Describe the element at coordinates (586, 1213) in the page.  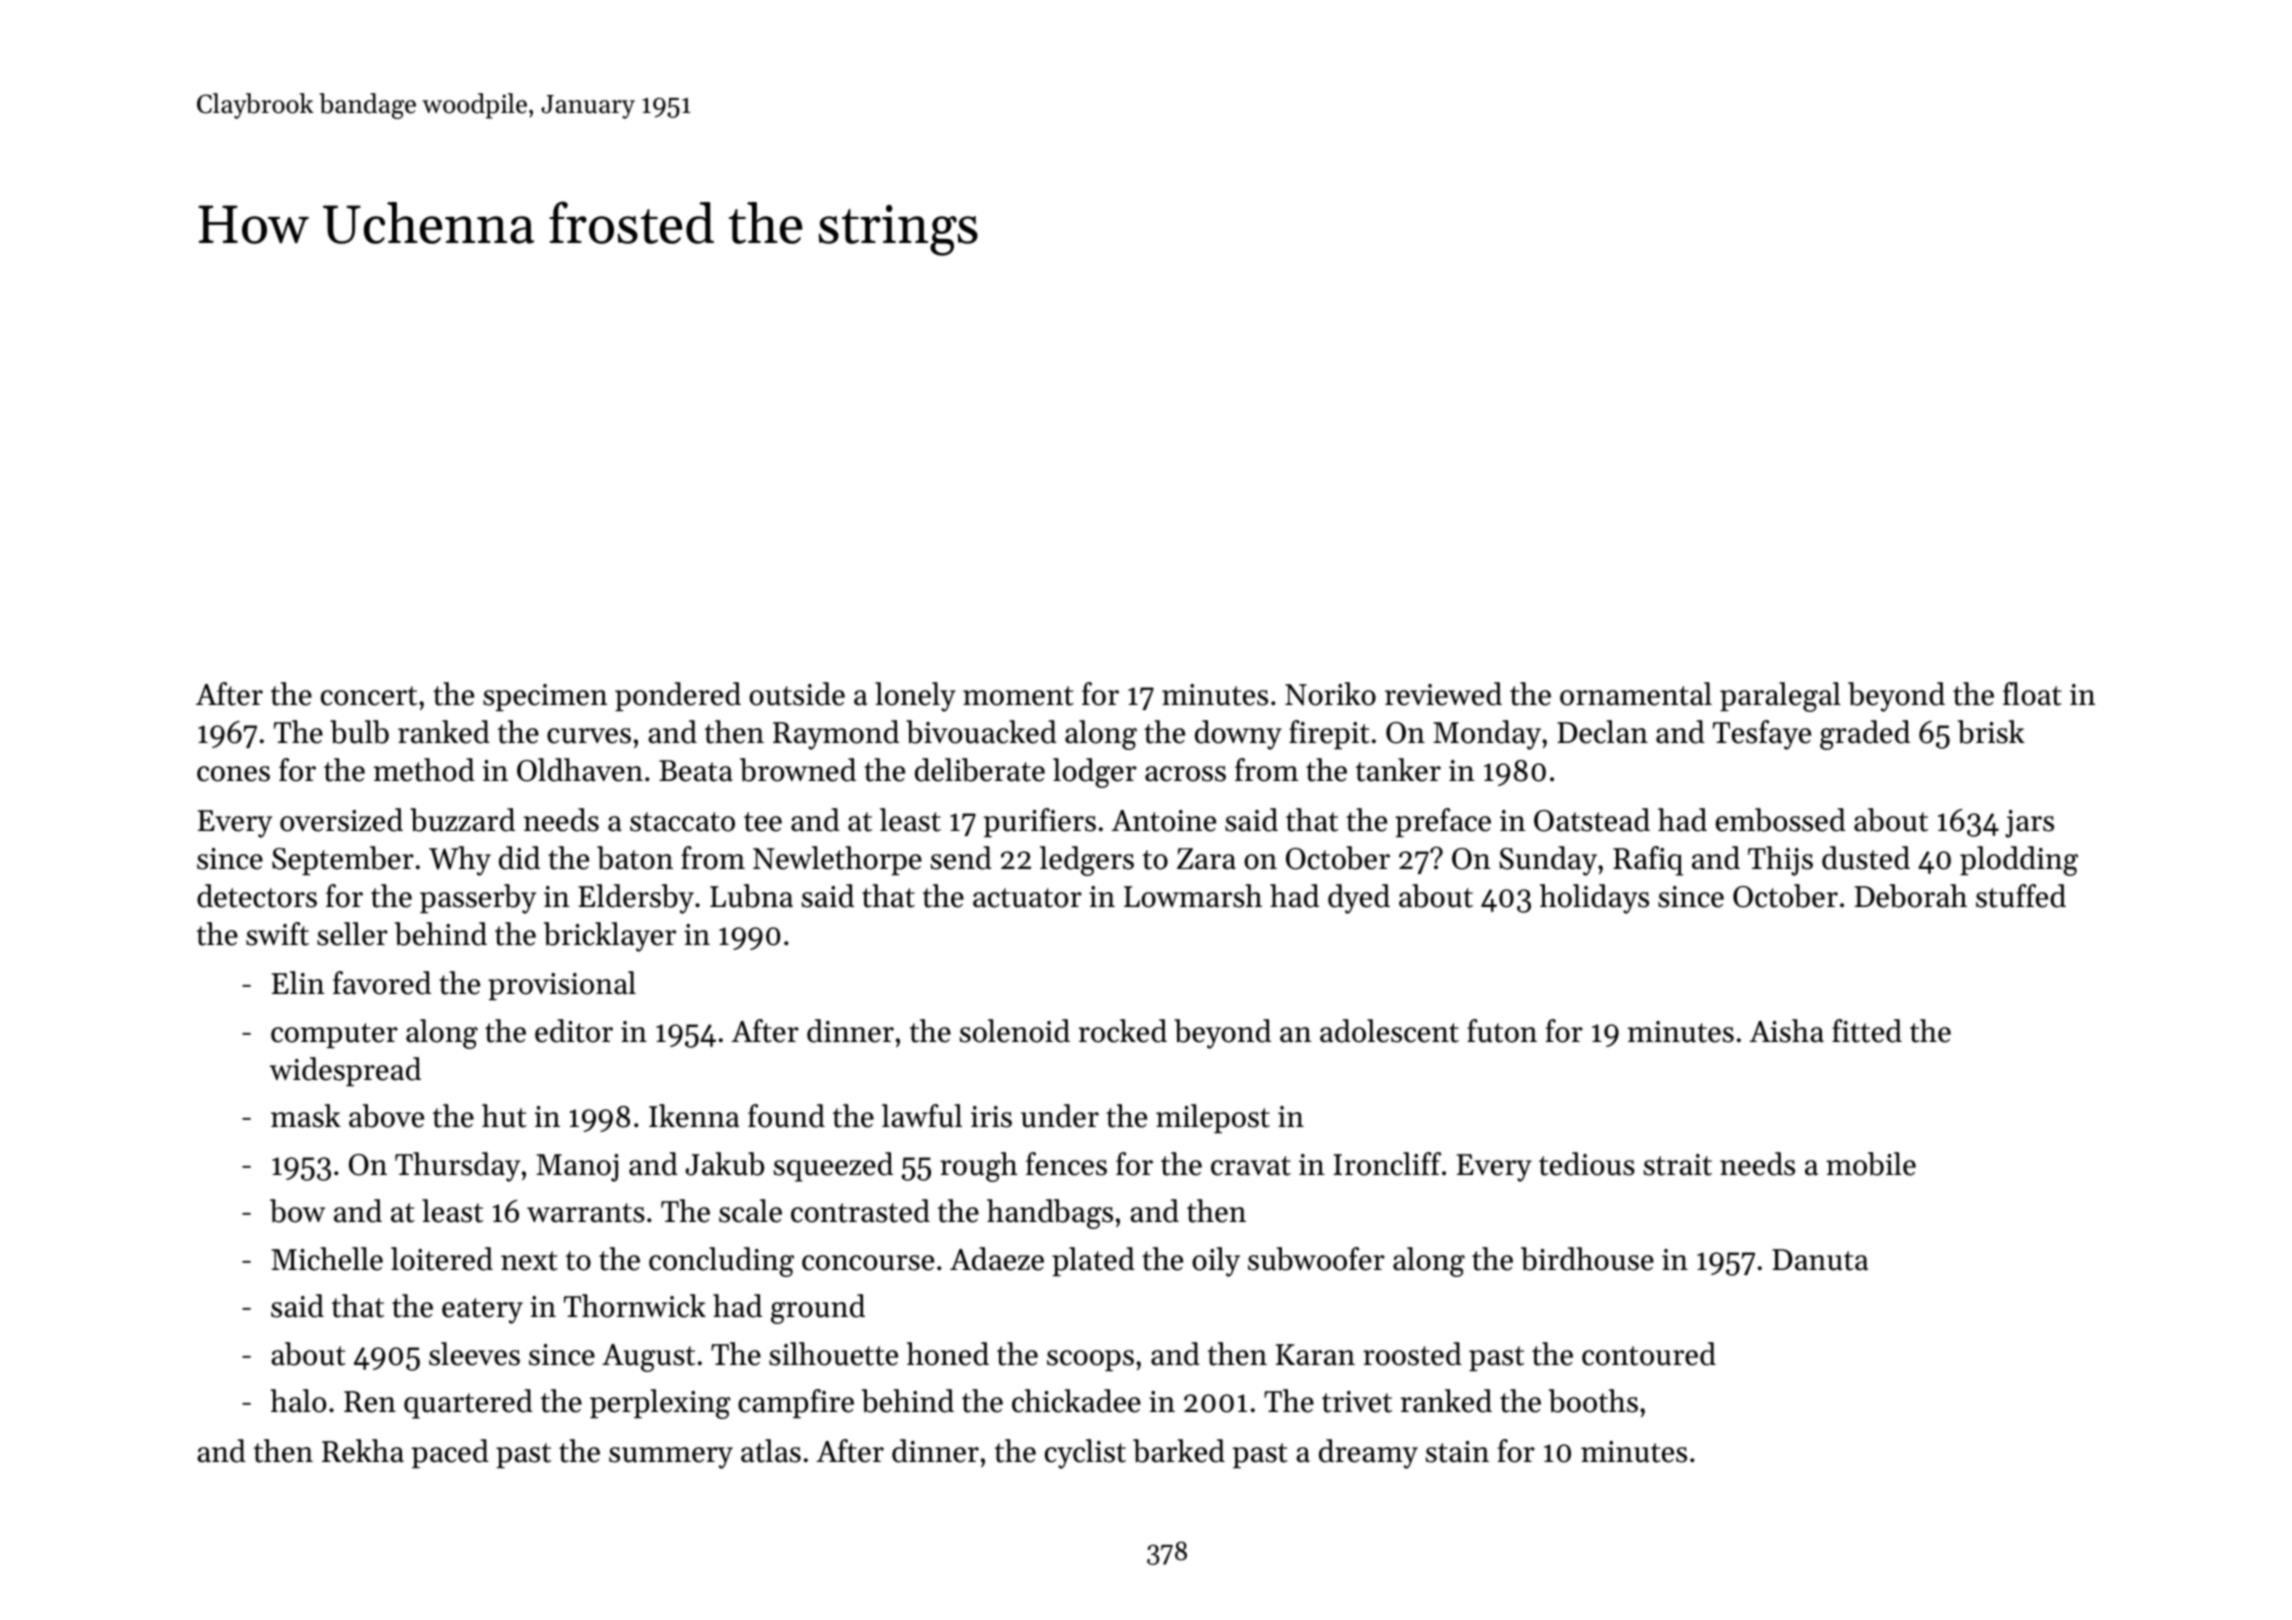
I see `warrants` at that location.
